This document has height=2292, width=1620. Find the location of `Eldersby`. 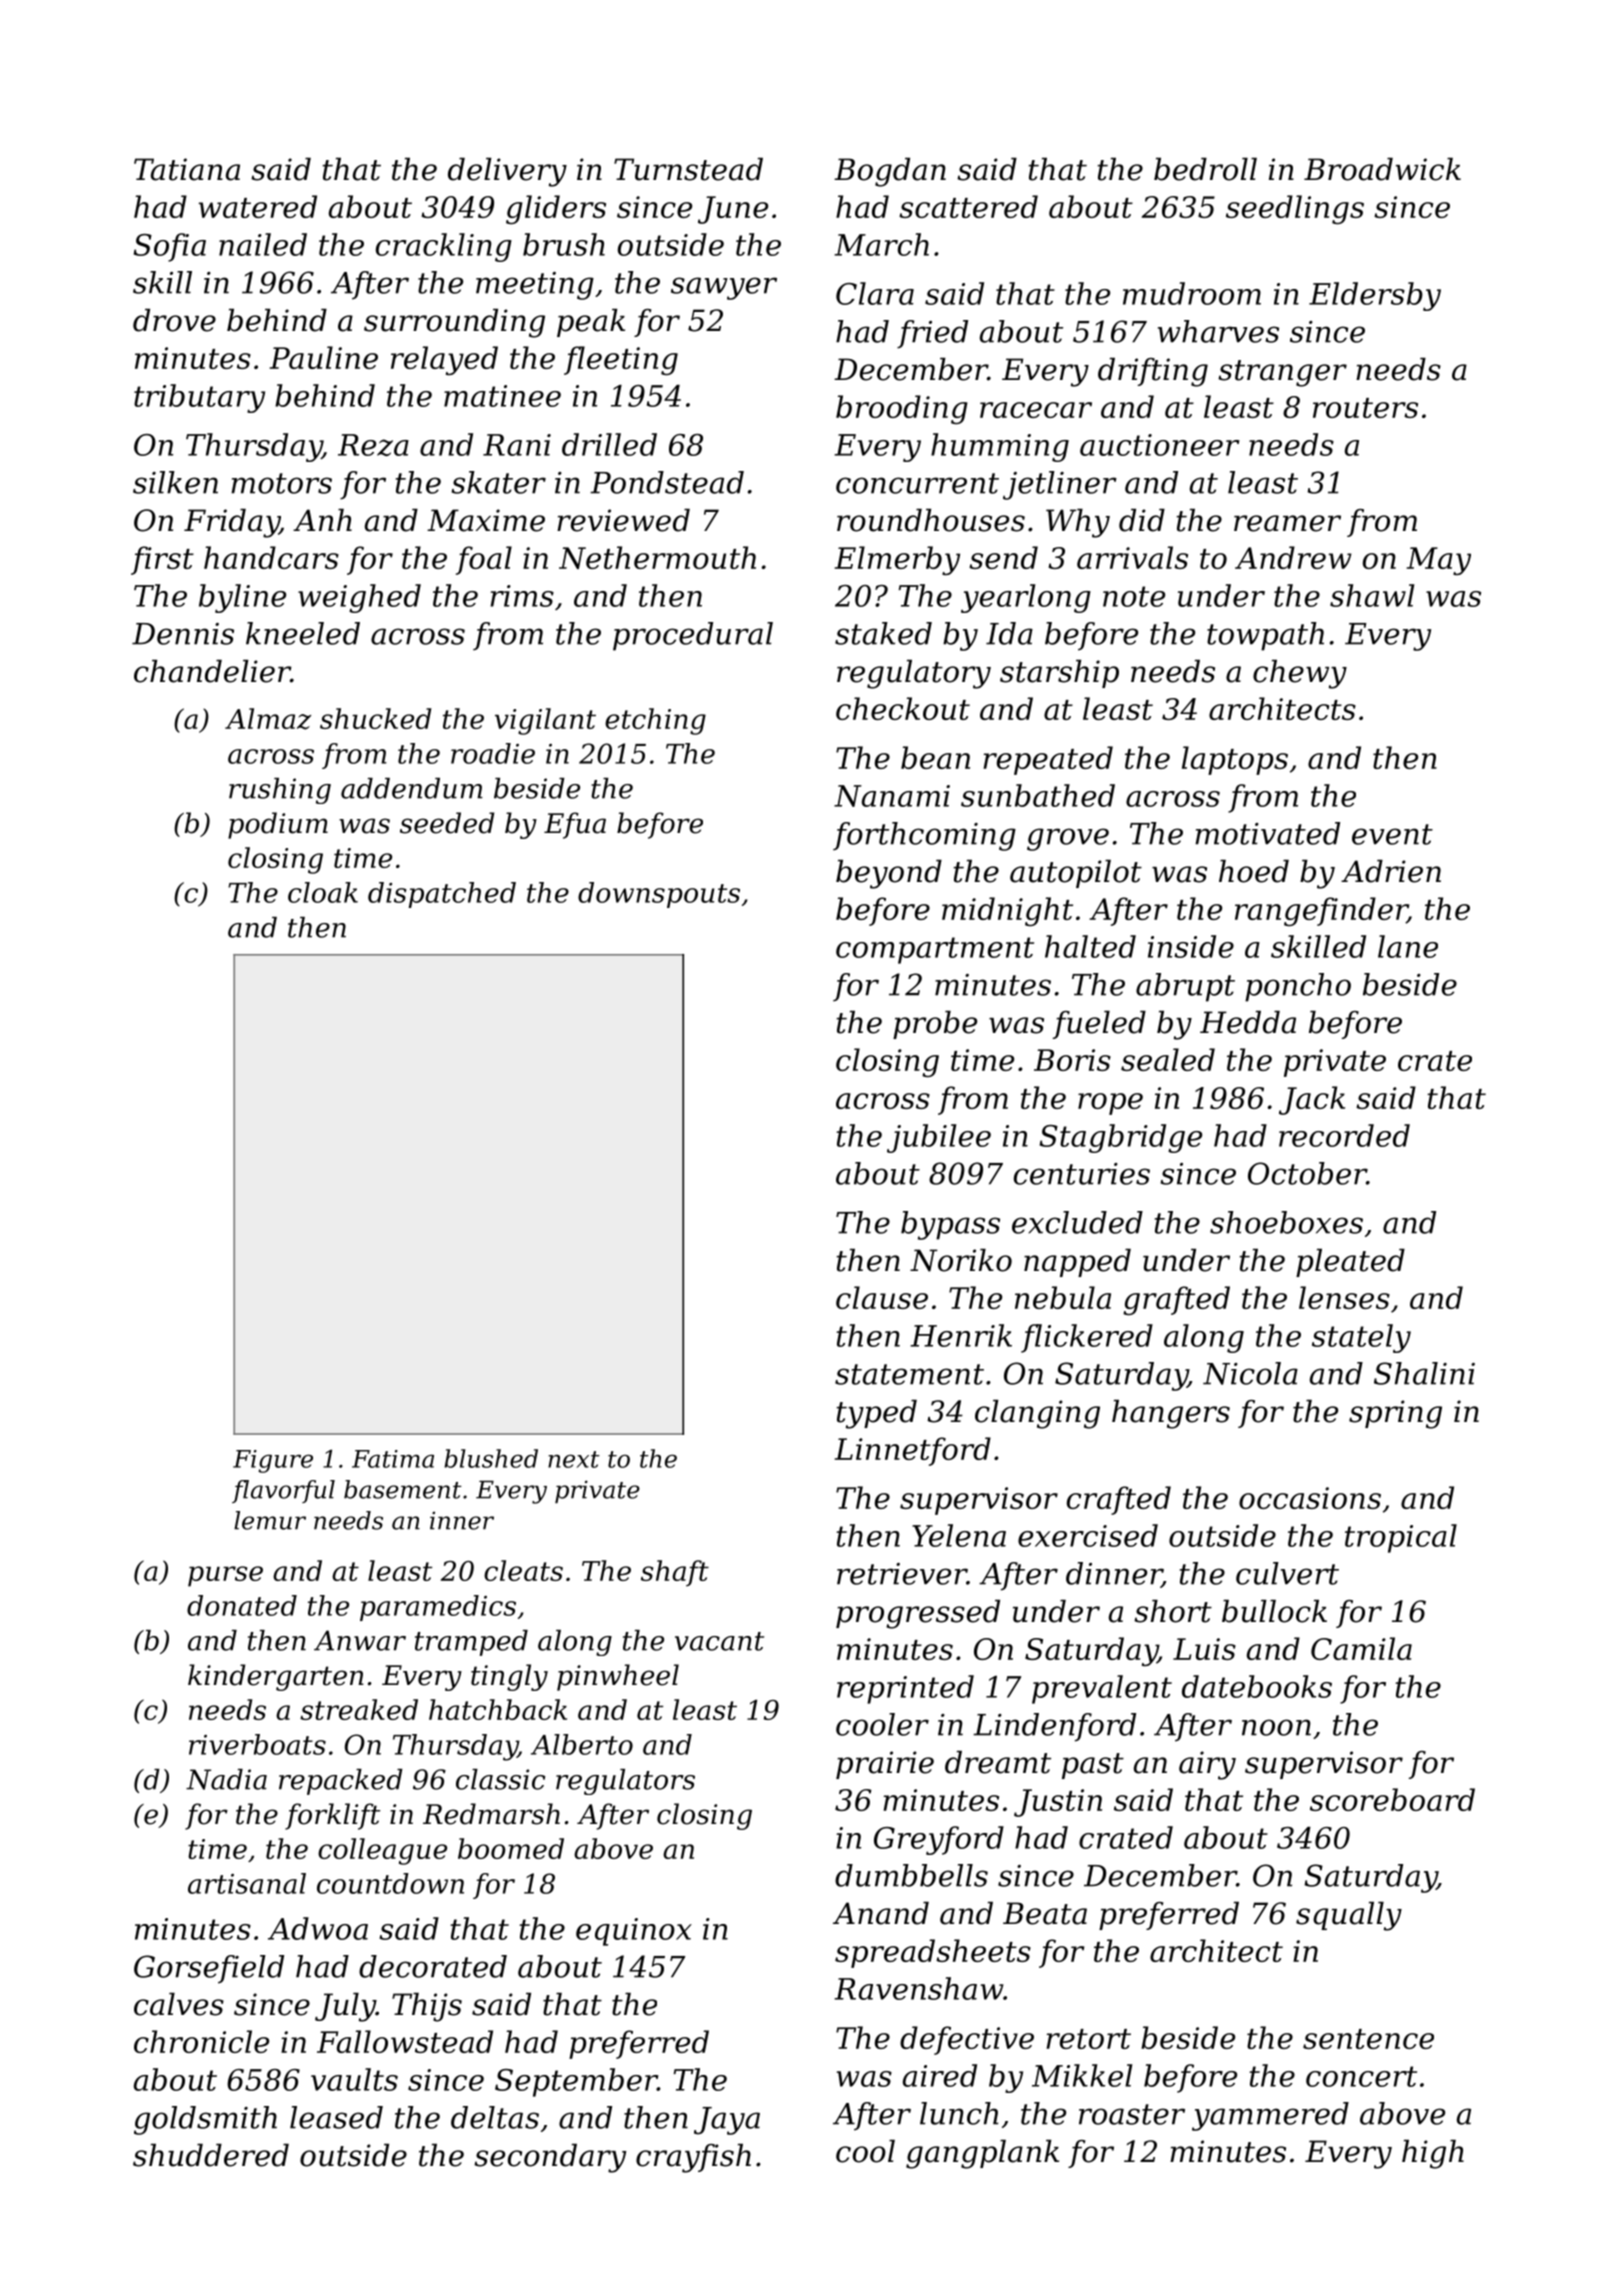

Eldersby is located at coordinates (1375, 296).
